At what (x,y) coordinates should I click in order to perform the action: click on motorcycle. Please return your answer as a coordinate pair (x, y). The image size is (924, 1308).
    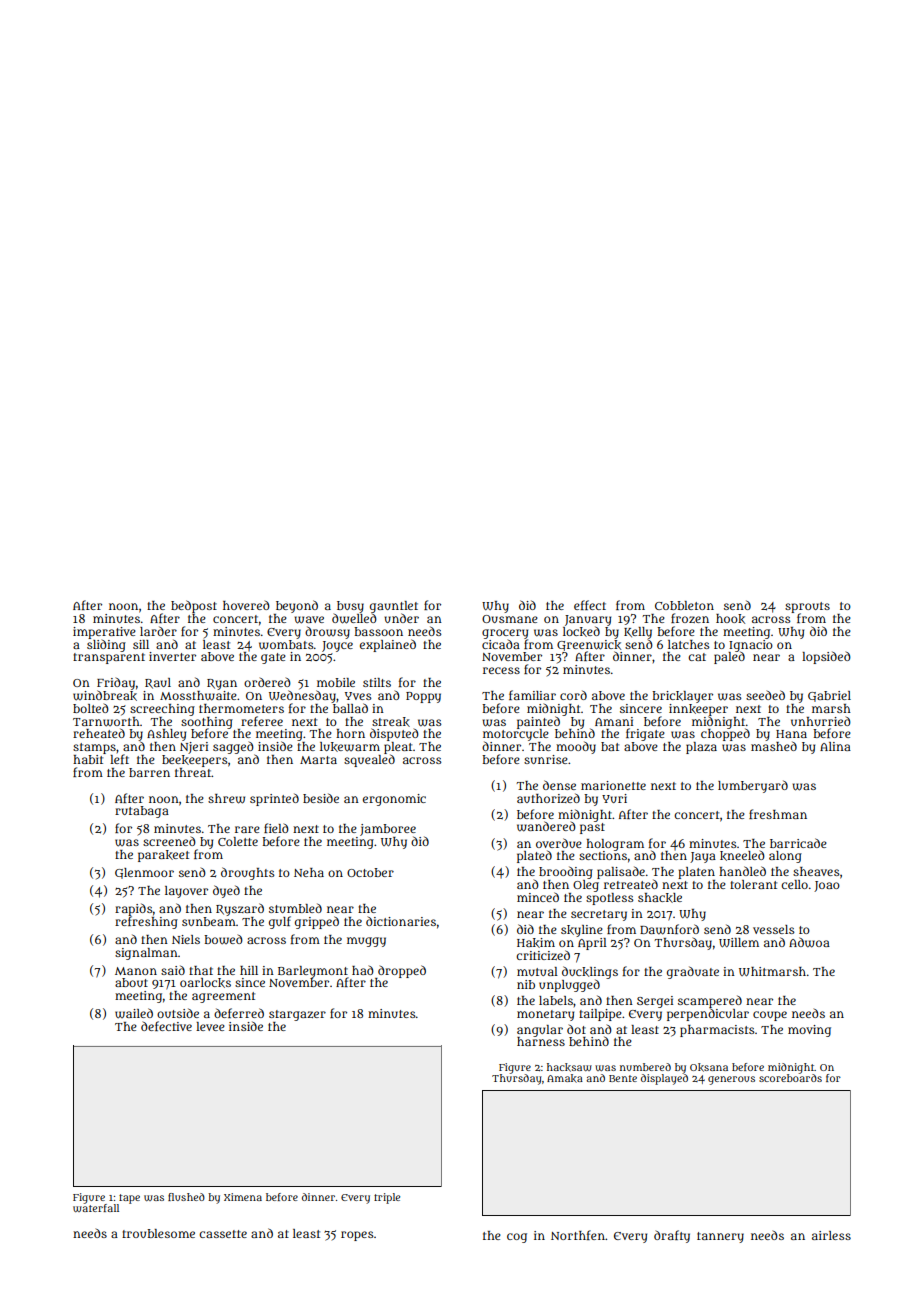
    Looking at the image, I should click on (516, 735).
